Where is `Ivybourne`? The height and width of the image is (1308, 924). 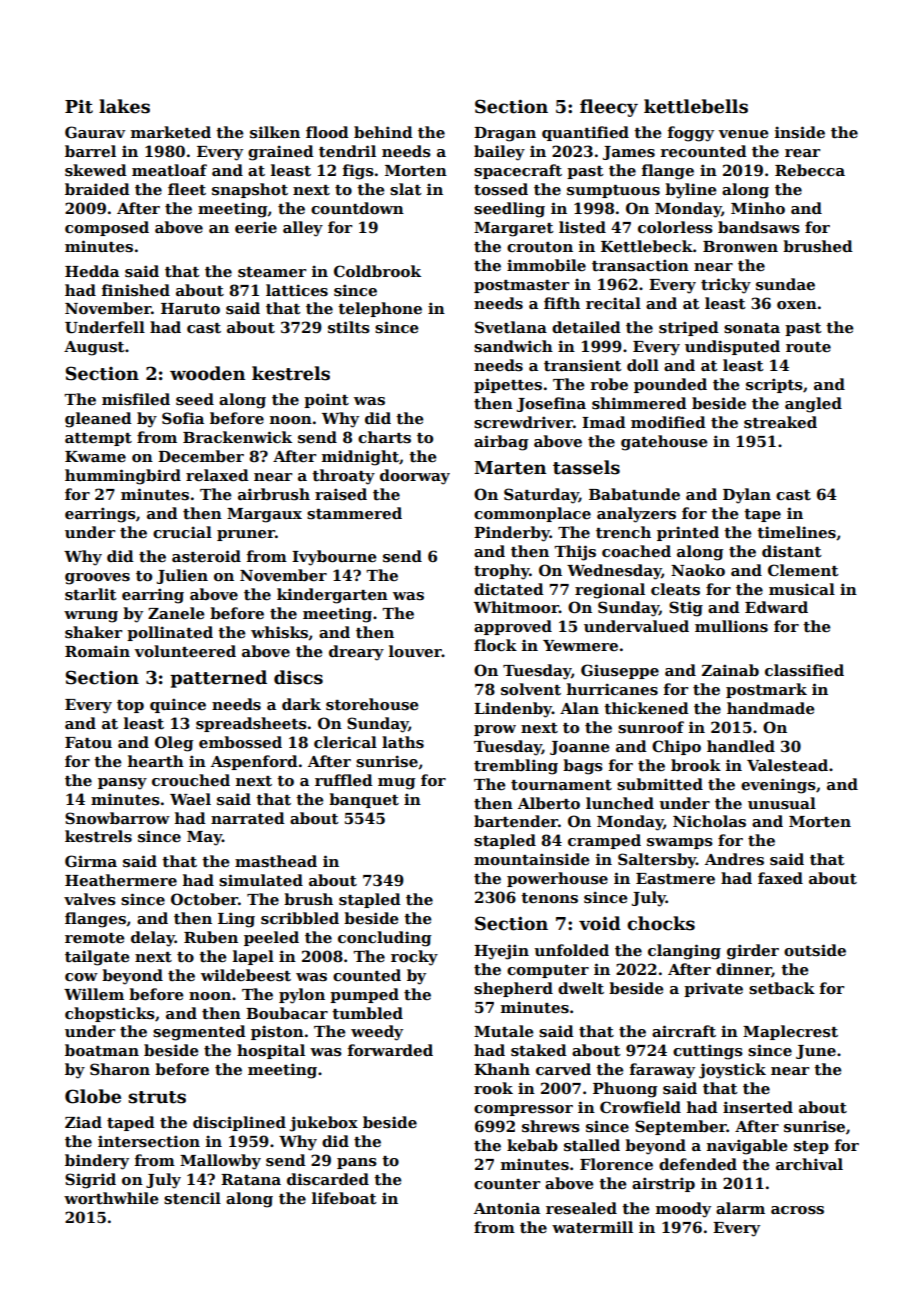 Ivybourne is located at coordinates (334, 558).
